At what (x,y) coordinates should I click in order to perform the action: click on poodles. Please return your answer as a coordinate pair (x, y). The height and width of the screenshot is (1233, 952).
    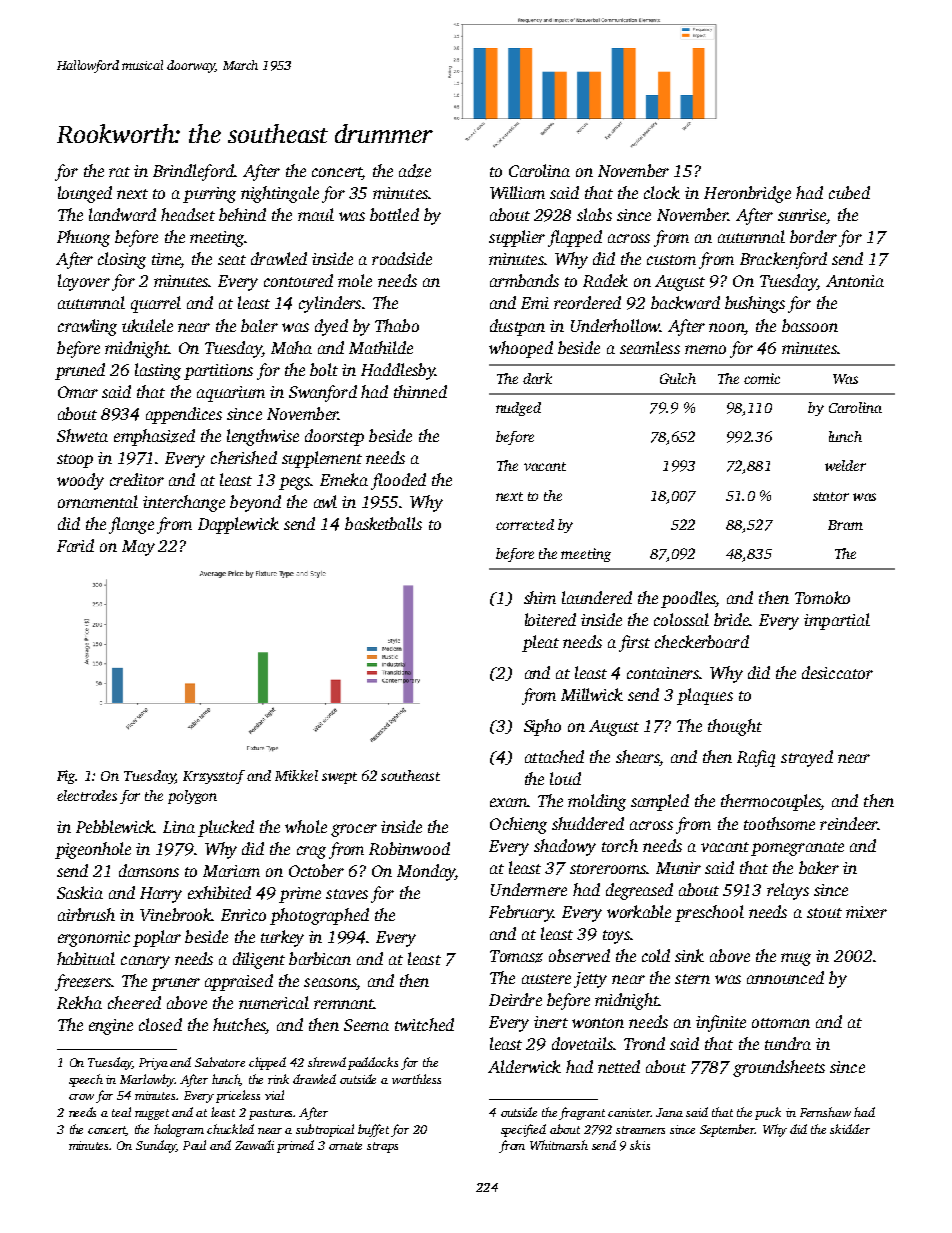
    Looking at the image, I should click on (688, 599).
